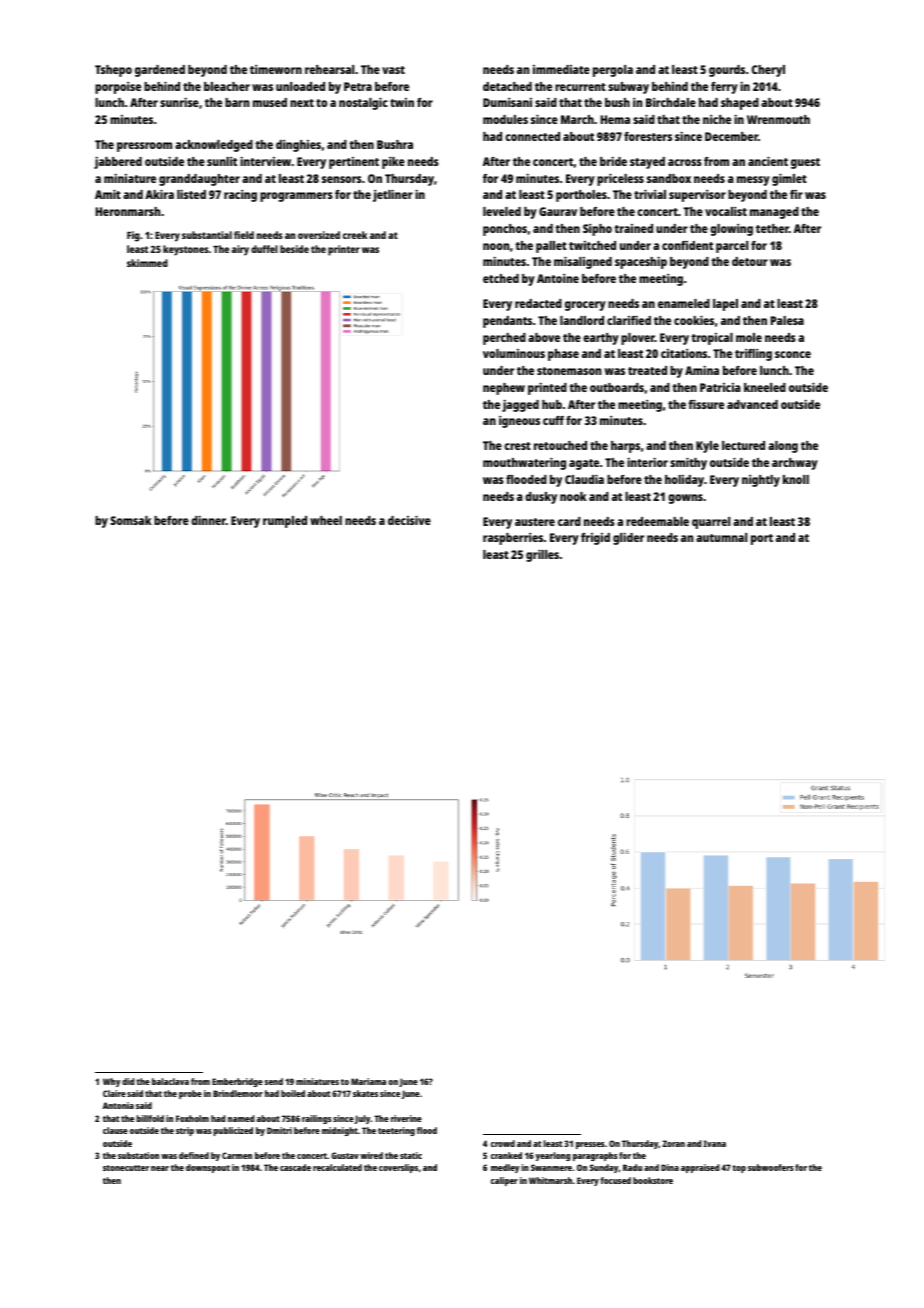 The image size is (924, 1308). What do you see at coordinates (393, 70) in the screenshot?
I see `vast` at bounding box center [393, 70].
